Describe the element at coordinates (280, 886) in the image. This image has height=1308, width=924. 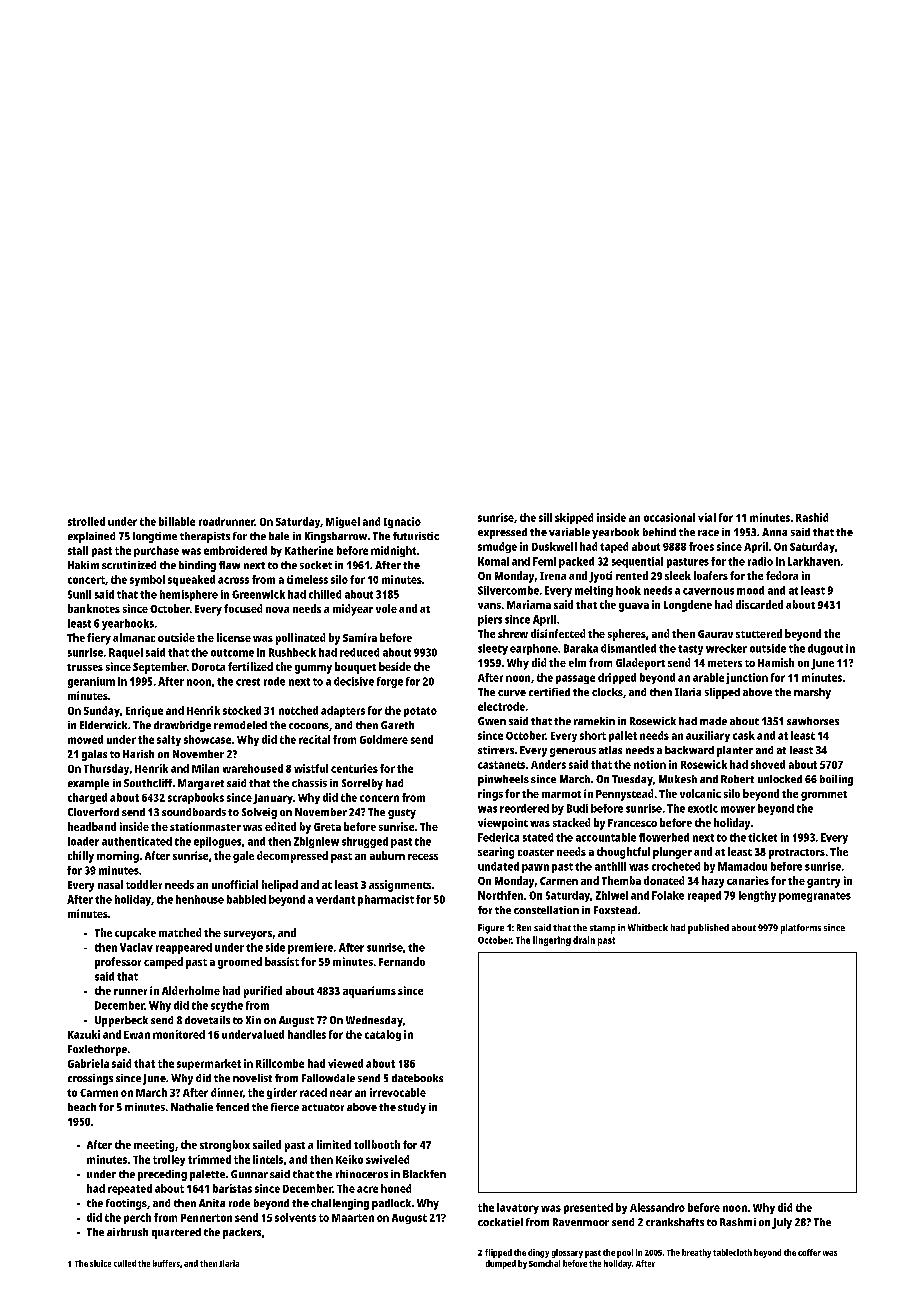
I see `helipad` at that location.
